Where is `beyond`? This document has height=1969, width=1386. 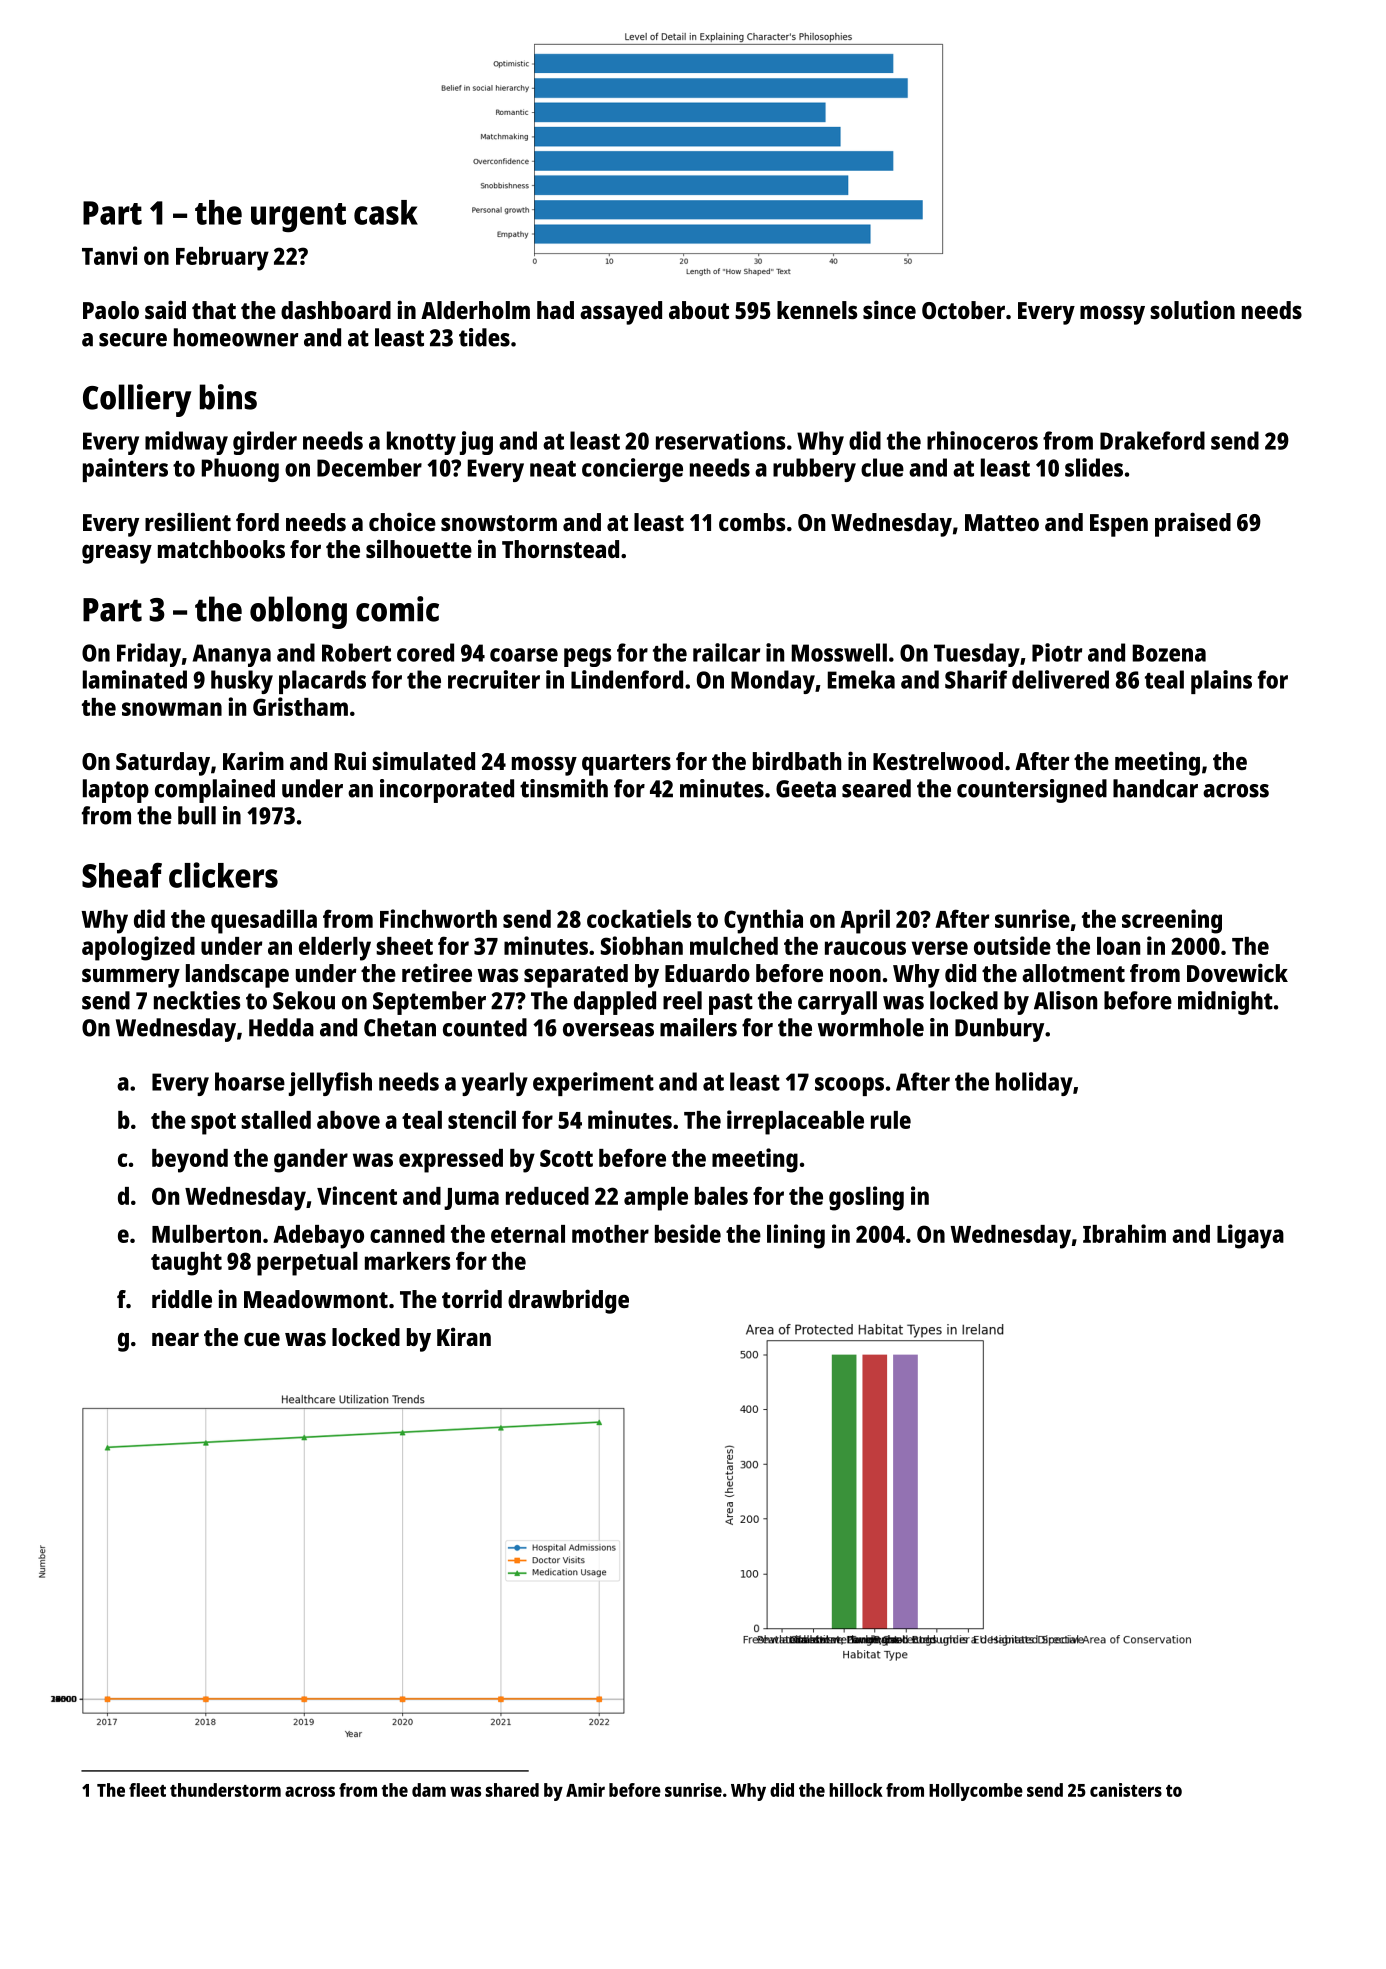
beyond is located at coordinates (190, 1161).
